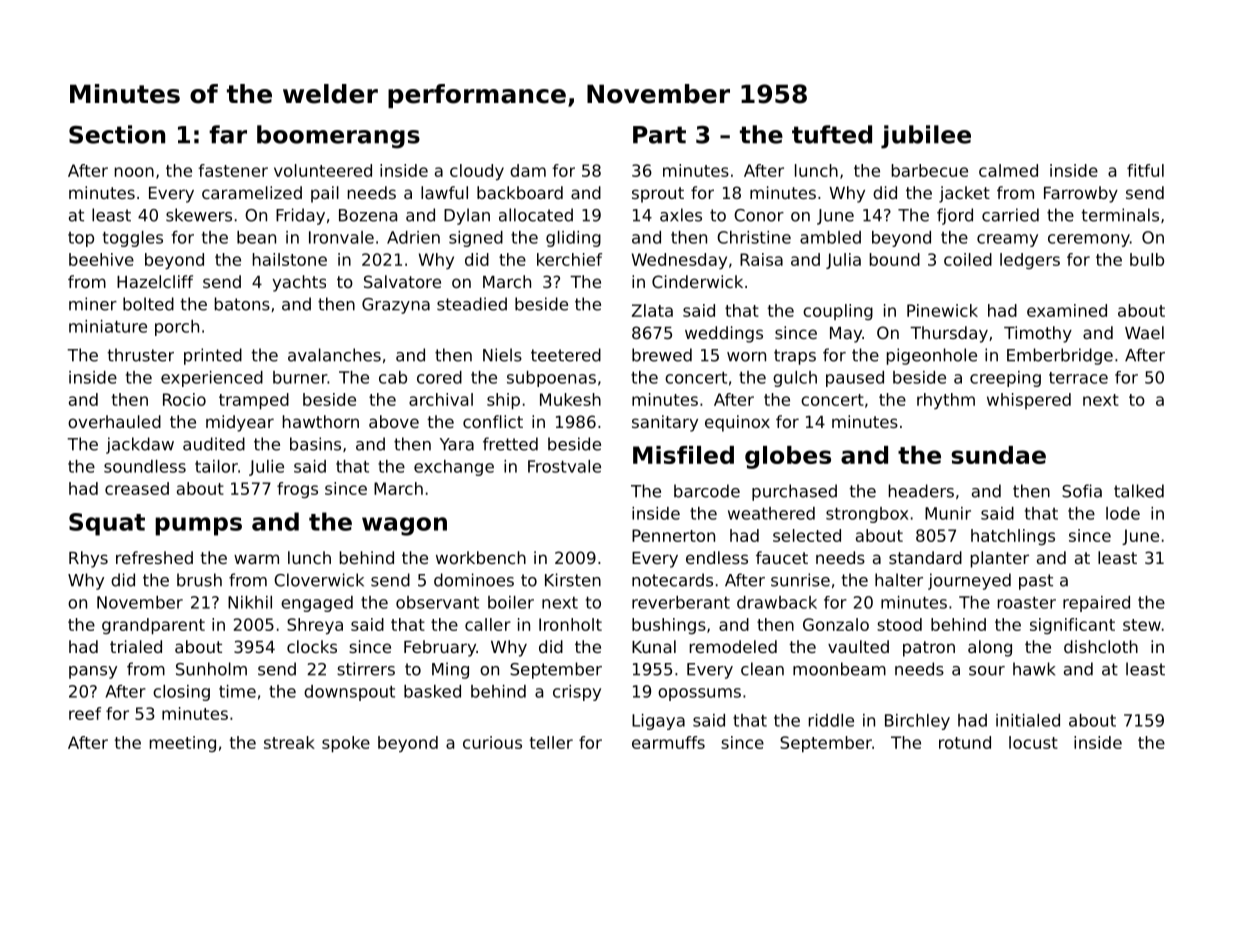 Image resolution: width=1233 pixels, height=952 pixels. What do you see at coordinates (1033, 742) in the screenshot?
I see `locust` at bounding box center [1033, 742].
